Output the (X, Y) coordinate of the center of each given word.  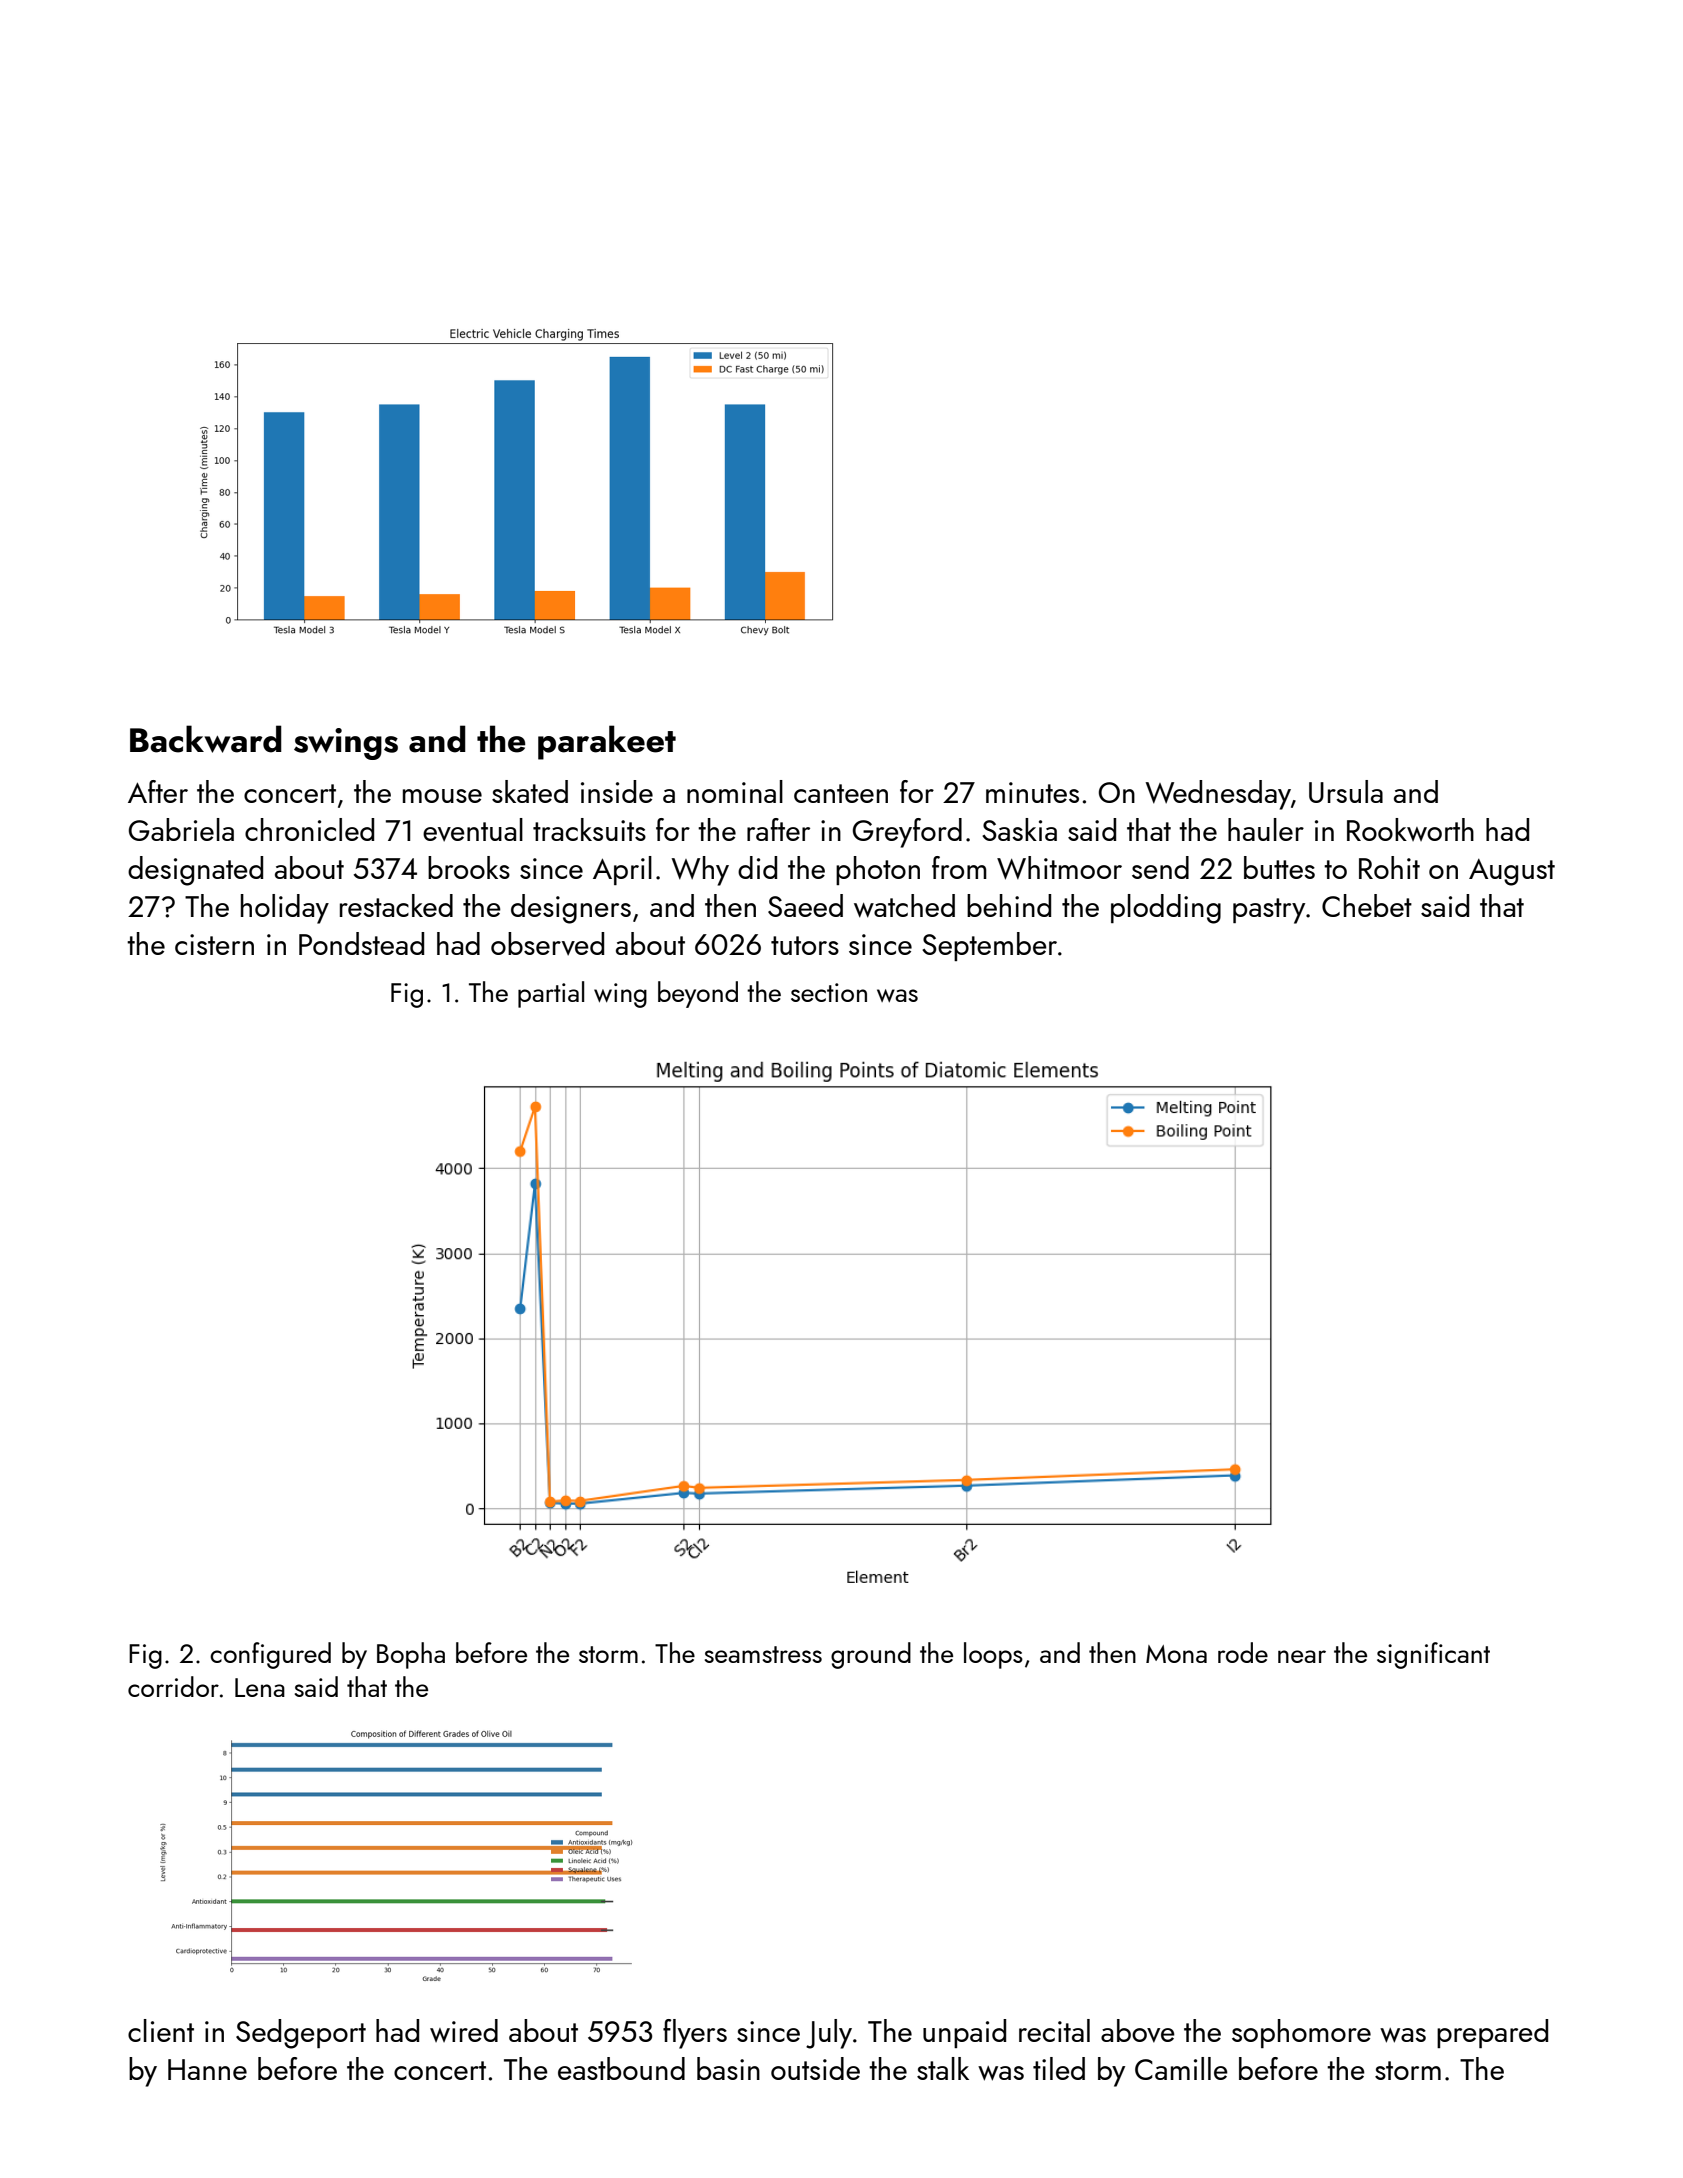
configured (270, 1655)
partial (551, 994)
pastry (1269, 911)
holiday (285, 909)
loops (993, 1655)
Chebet (1367, 905)
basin (728, 2068)
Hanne (207, 2069)
